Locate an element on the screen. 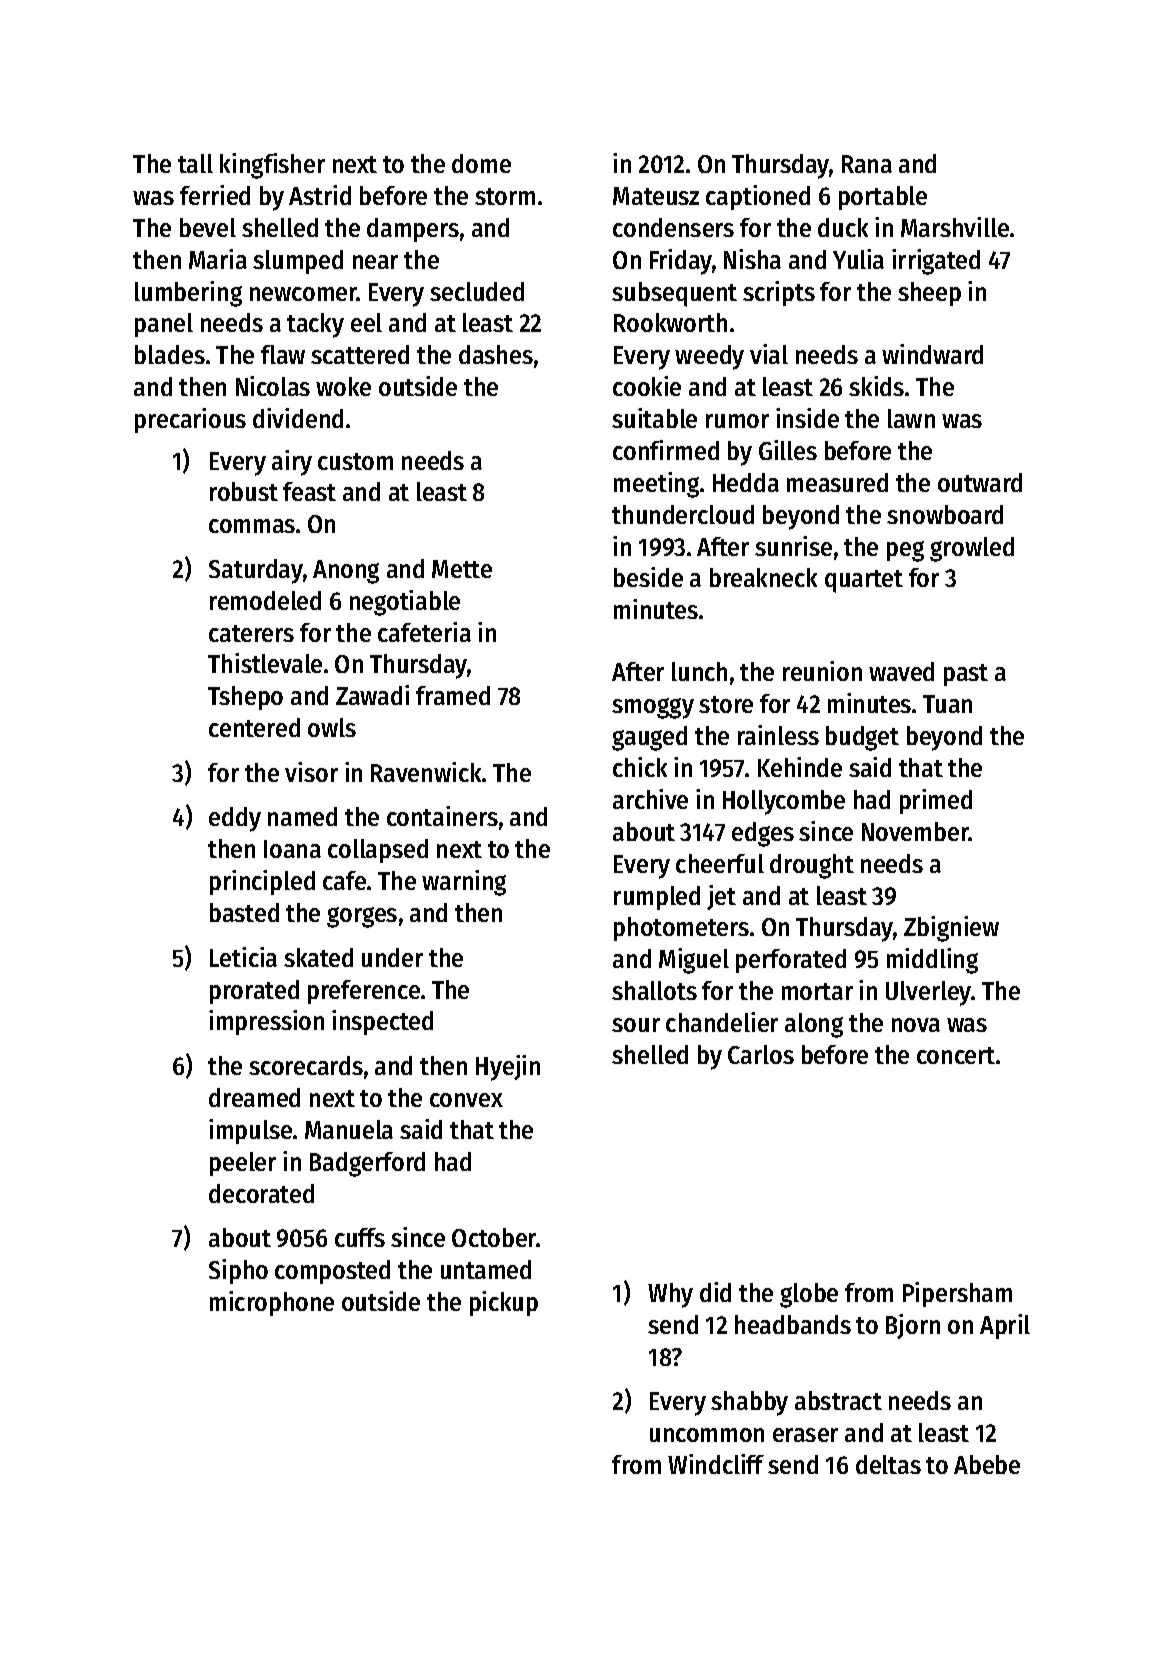 The image size is (1165, 1654). snowboard is located at coordinates (945, 514).
